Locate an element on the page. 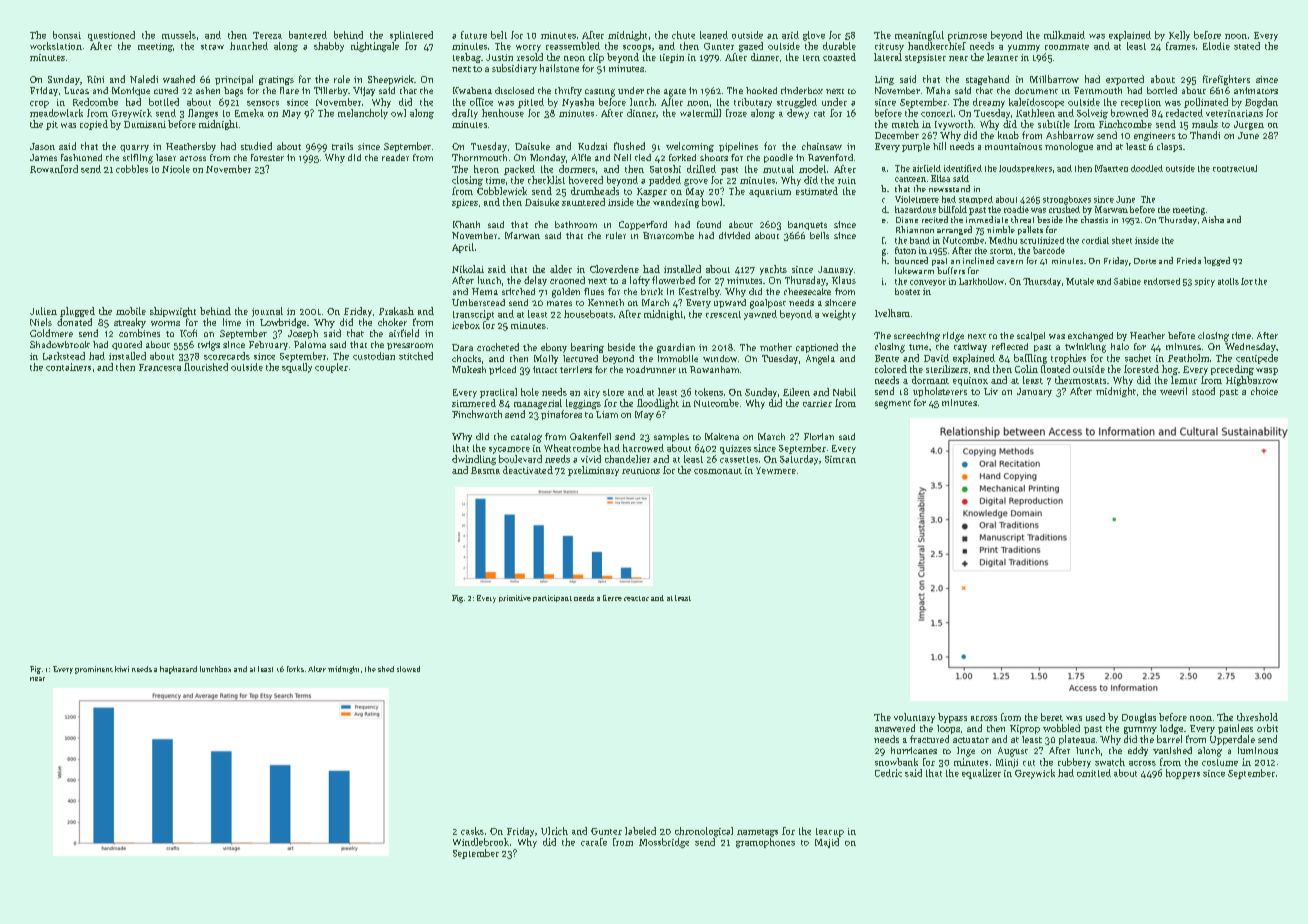  Cobblewick is located at coordinates (502, 191).
